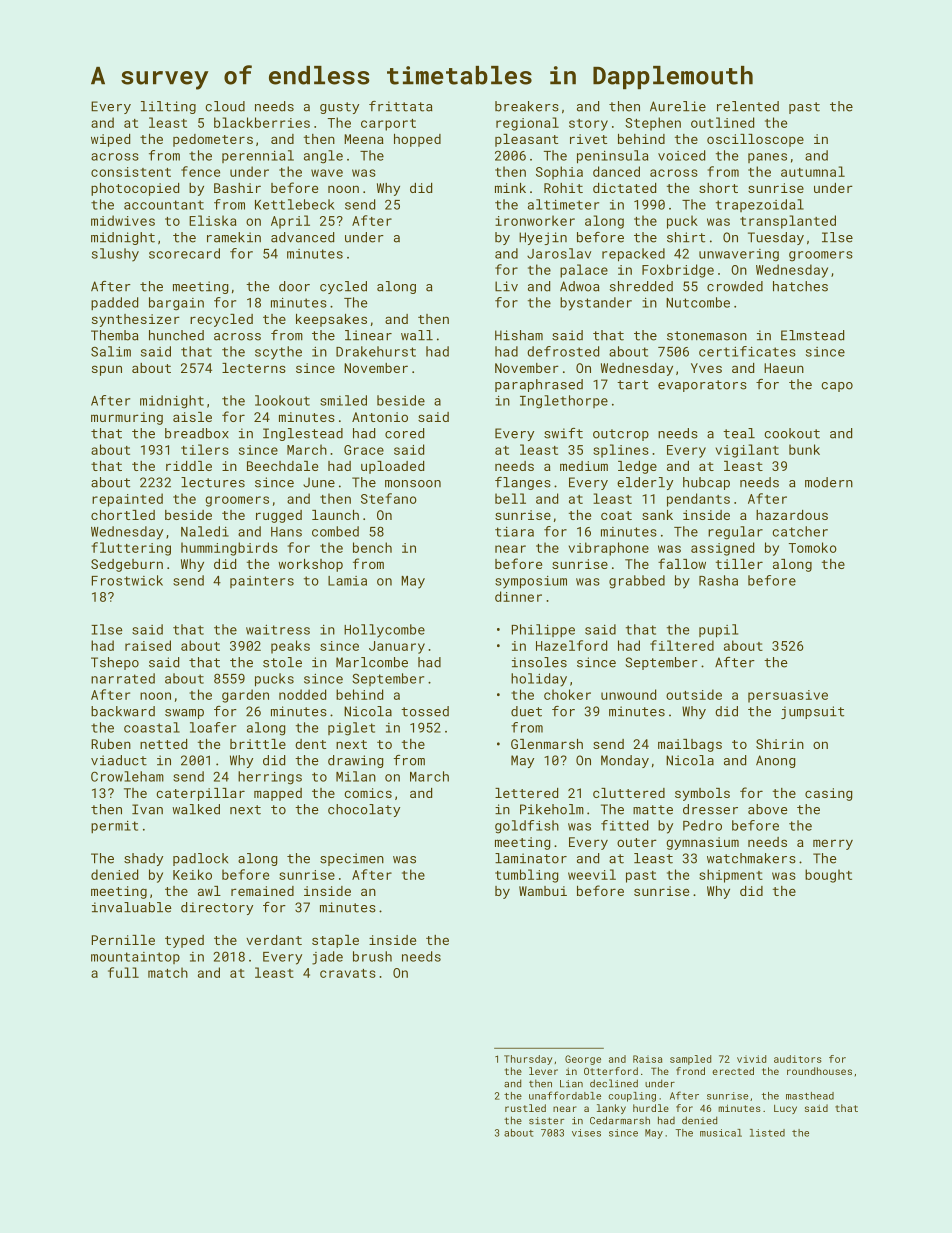  What do you see at coordinates (114, 303) in the image?
I see `padded` at bounding box center [114, 303].
